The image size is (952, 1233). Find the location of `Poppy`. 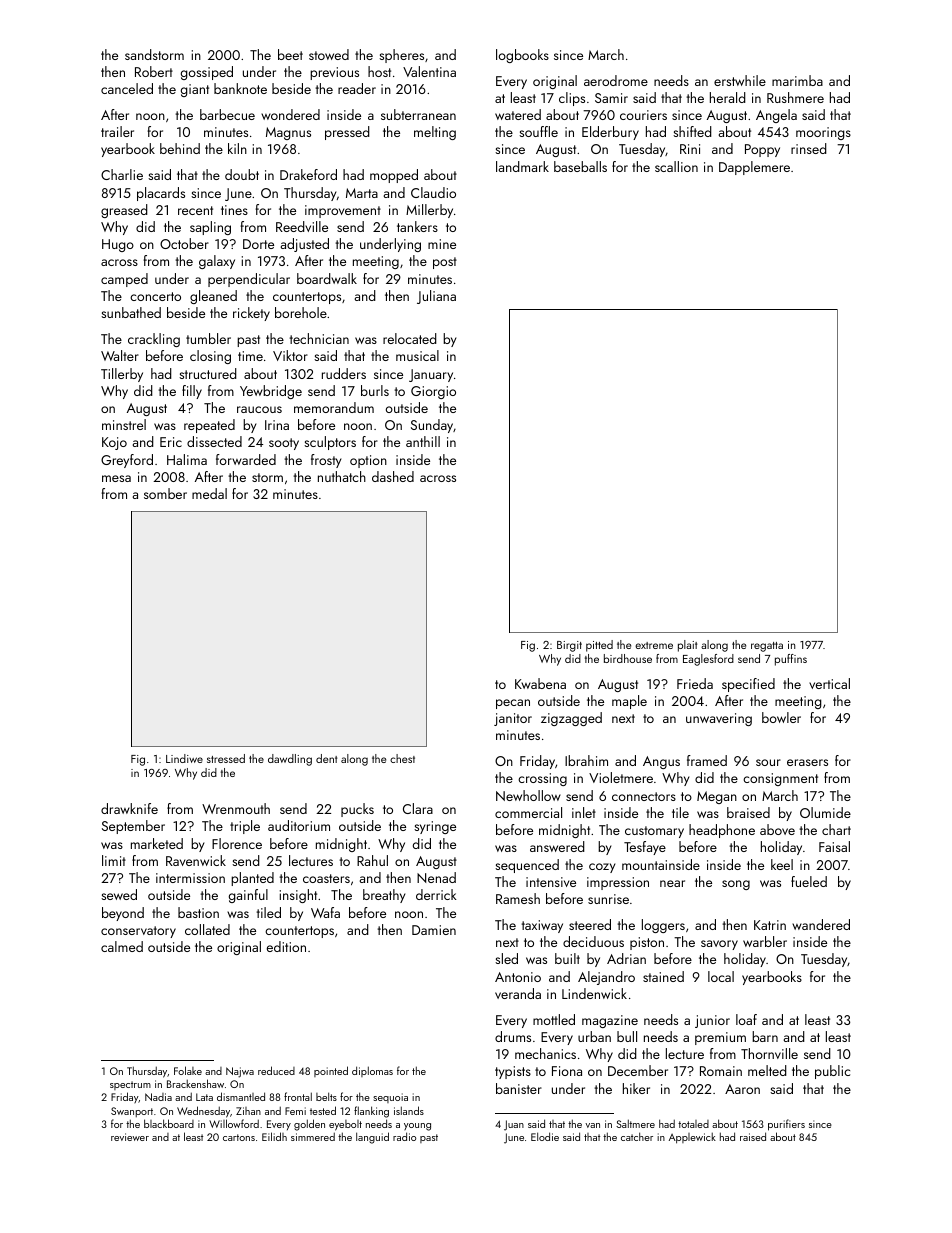

Poppy is located at coordinates (762, 150).
